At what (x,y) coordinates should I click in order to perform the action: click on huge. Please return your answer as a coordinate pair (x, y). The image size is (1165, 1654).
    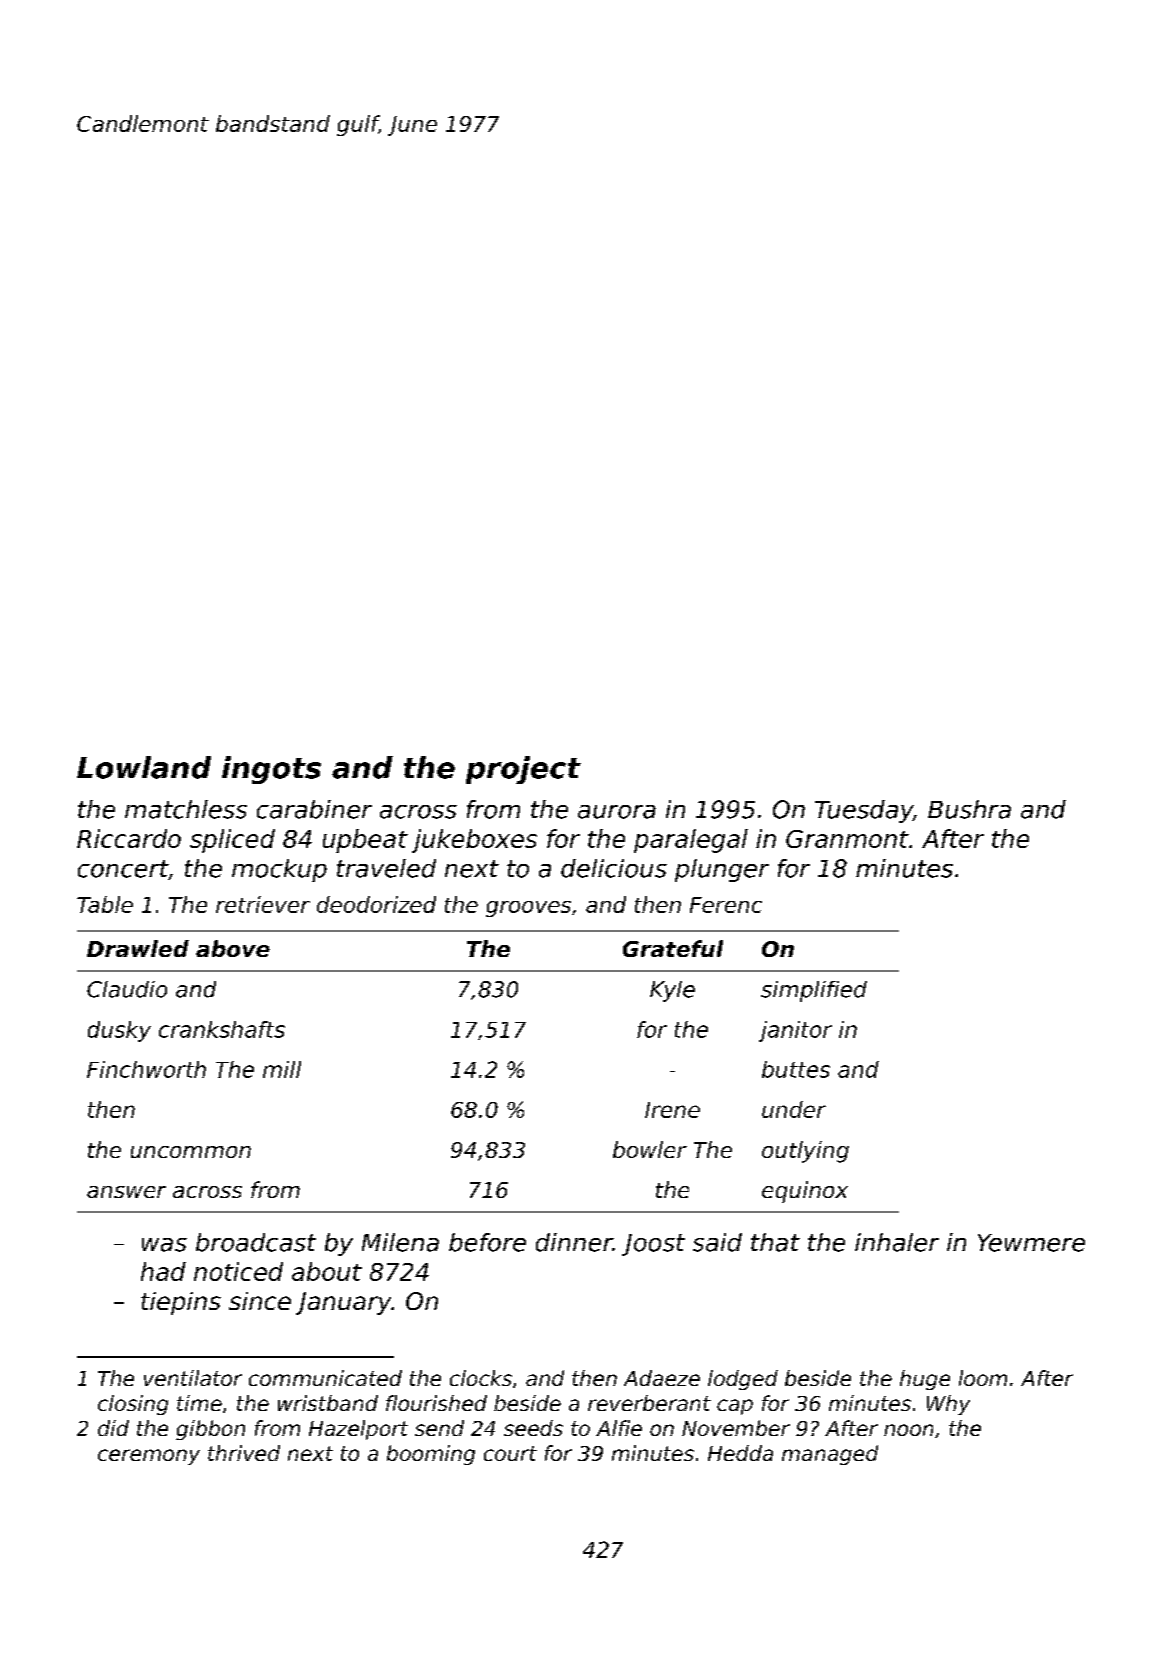
    Looking at the image, I should click on (925, 1380).
